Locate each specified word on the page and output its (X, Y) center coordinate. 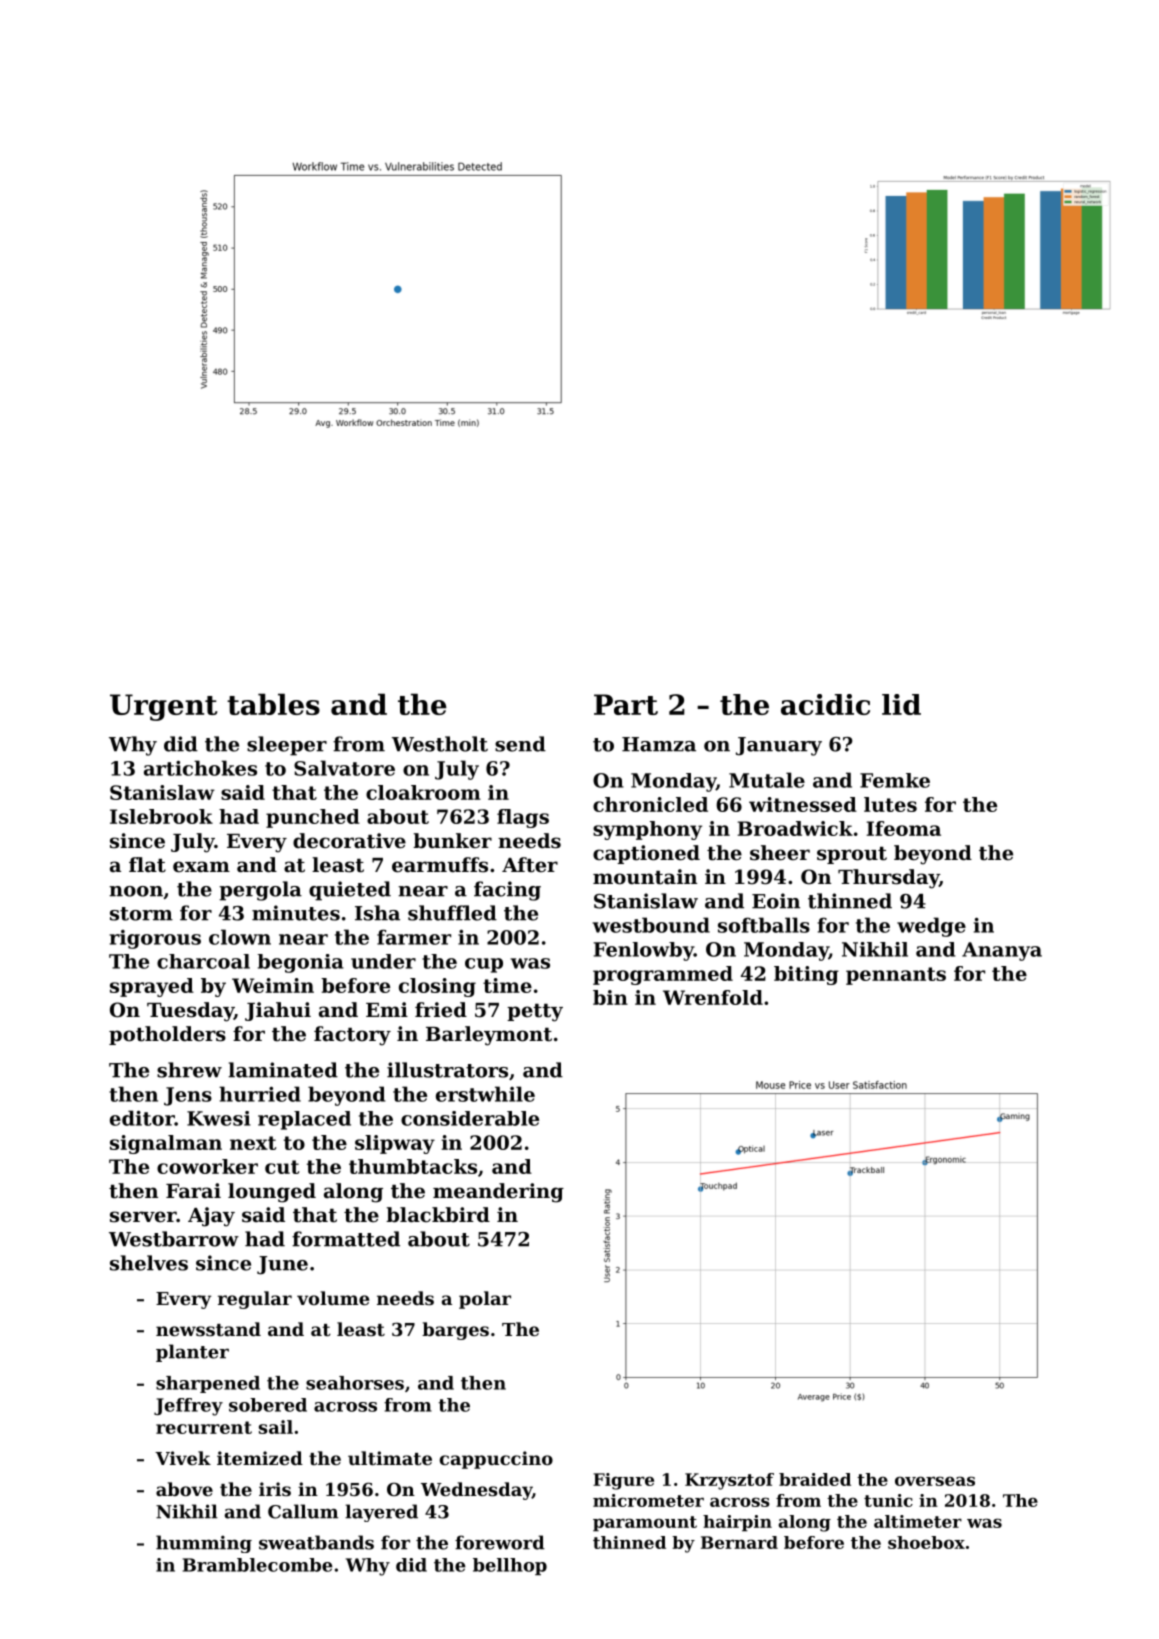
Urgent (164, 707)
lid (901, 704)
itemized (260, 1458)
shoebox (926, 1542)
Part (626, 704)
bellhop (510, 1566)
